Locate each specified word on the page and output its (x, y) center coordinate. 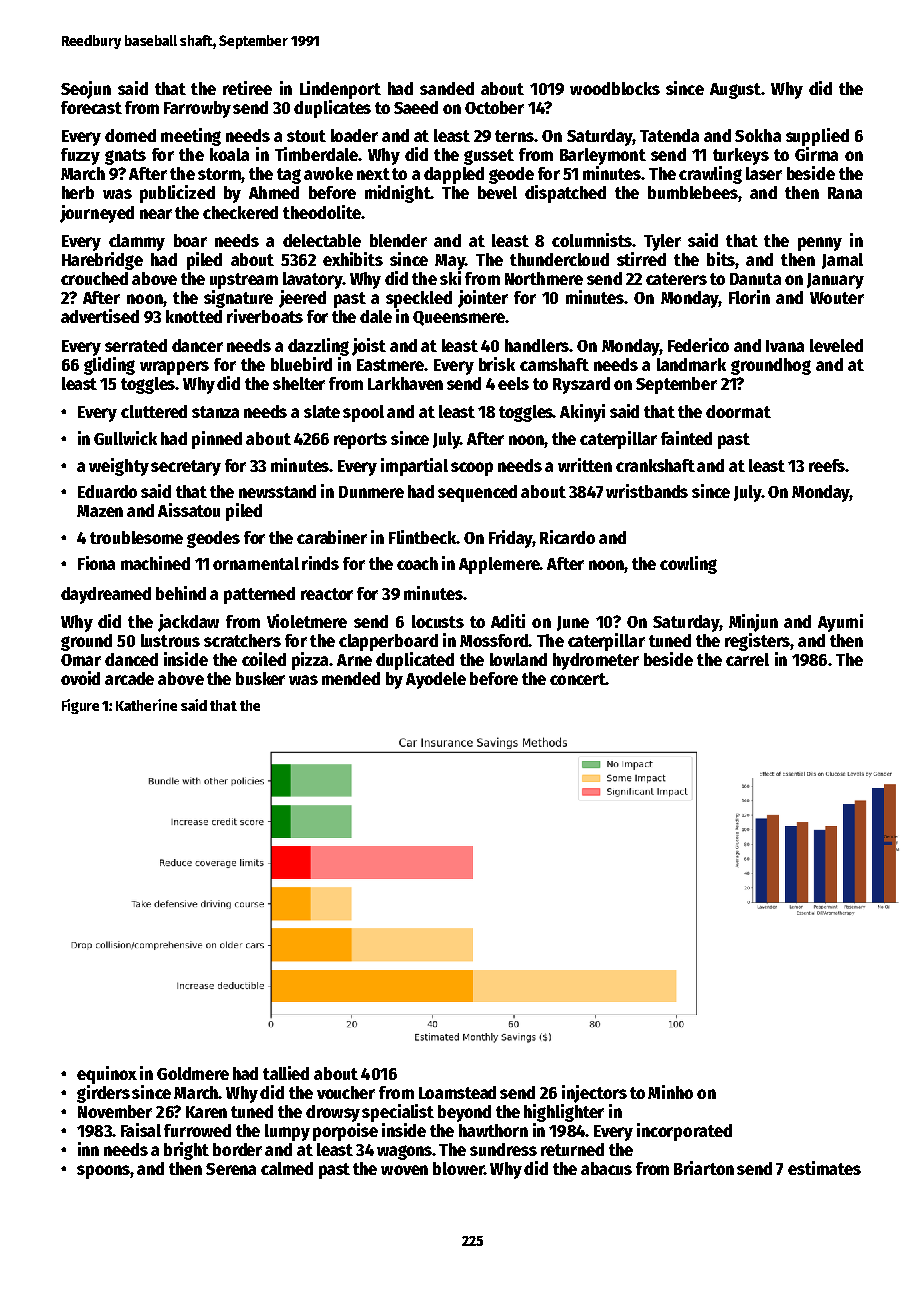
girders (103, 1094)
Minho (670, 1092)
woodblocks (615, 88)
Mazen (100, 511)
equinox (107, 1075)
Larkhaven (405, 383)
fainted (686, 438)
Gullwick (125, 438)
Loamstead (457, 1092)
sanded (447, 88)
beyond (464, 1113)
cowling (688, 565)
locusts (438, 621)
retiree (247, 88)
